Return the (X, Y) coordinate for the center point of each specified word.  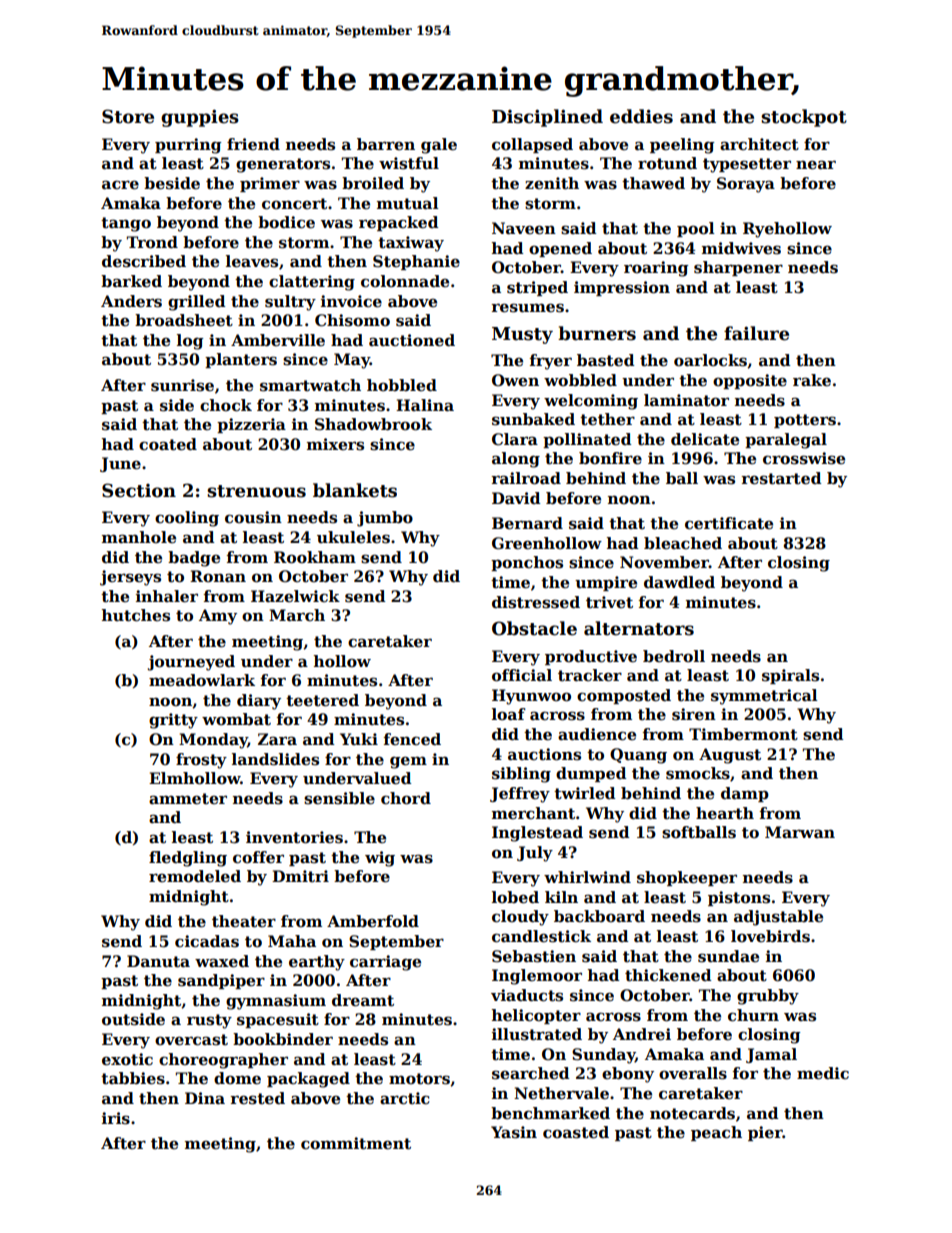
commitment (356, 1143)
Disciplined (547, 118)
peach (716, 1133)
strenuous (256, 491)
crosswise (804, 458)
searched (531, 1073)
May (352, 361)
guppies (200, 118)
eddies (641, 116)
